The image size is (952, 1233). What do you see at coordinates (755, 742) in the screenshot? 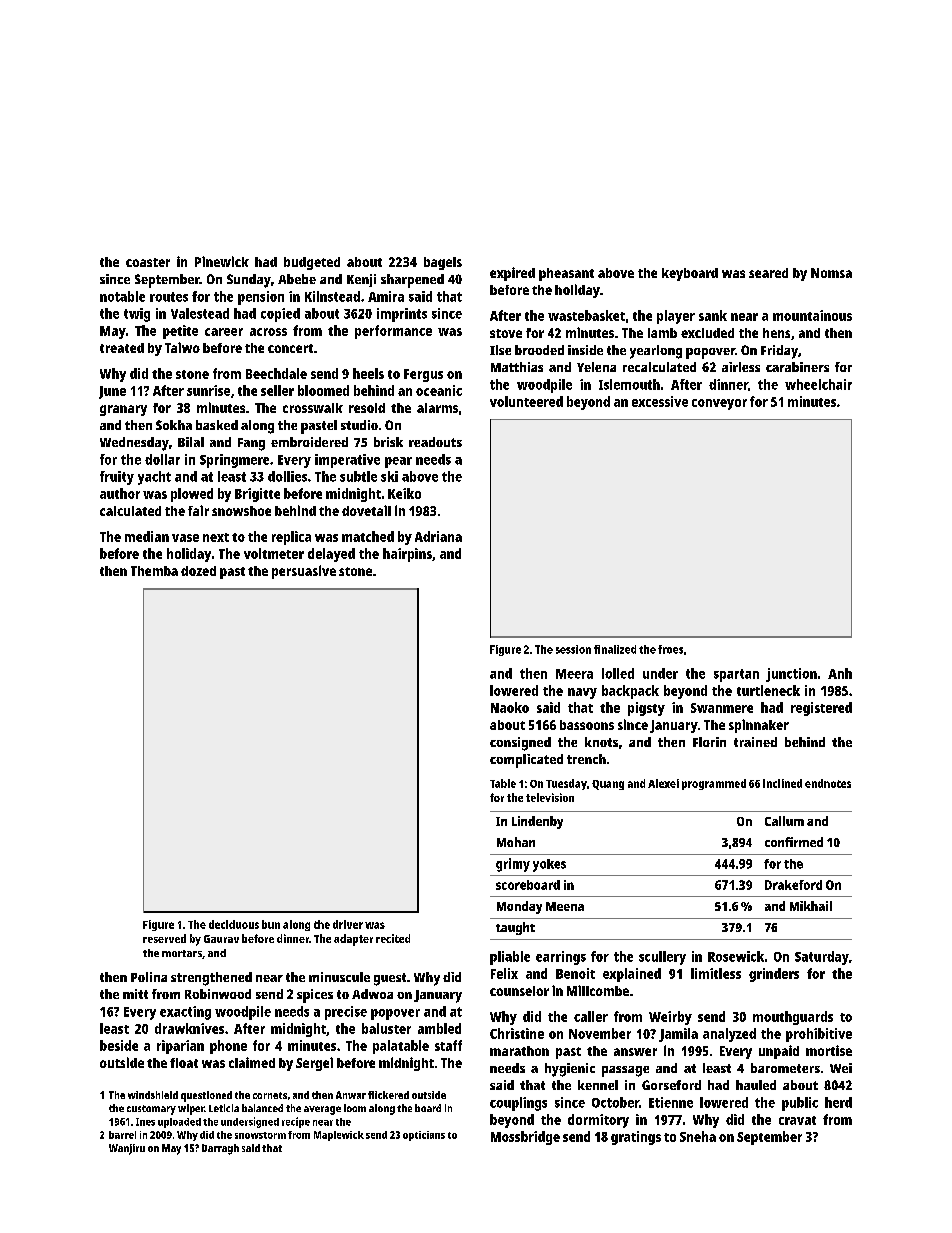
I see `trained` at bounding box center [755, 742].
